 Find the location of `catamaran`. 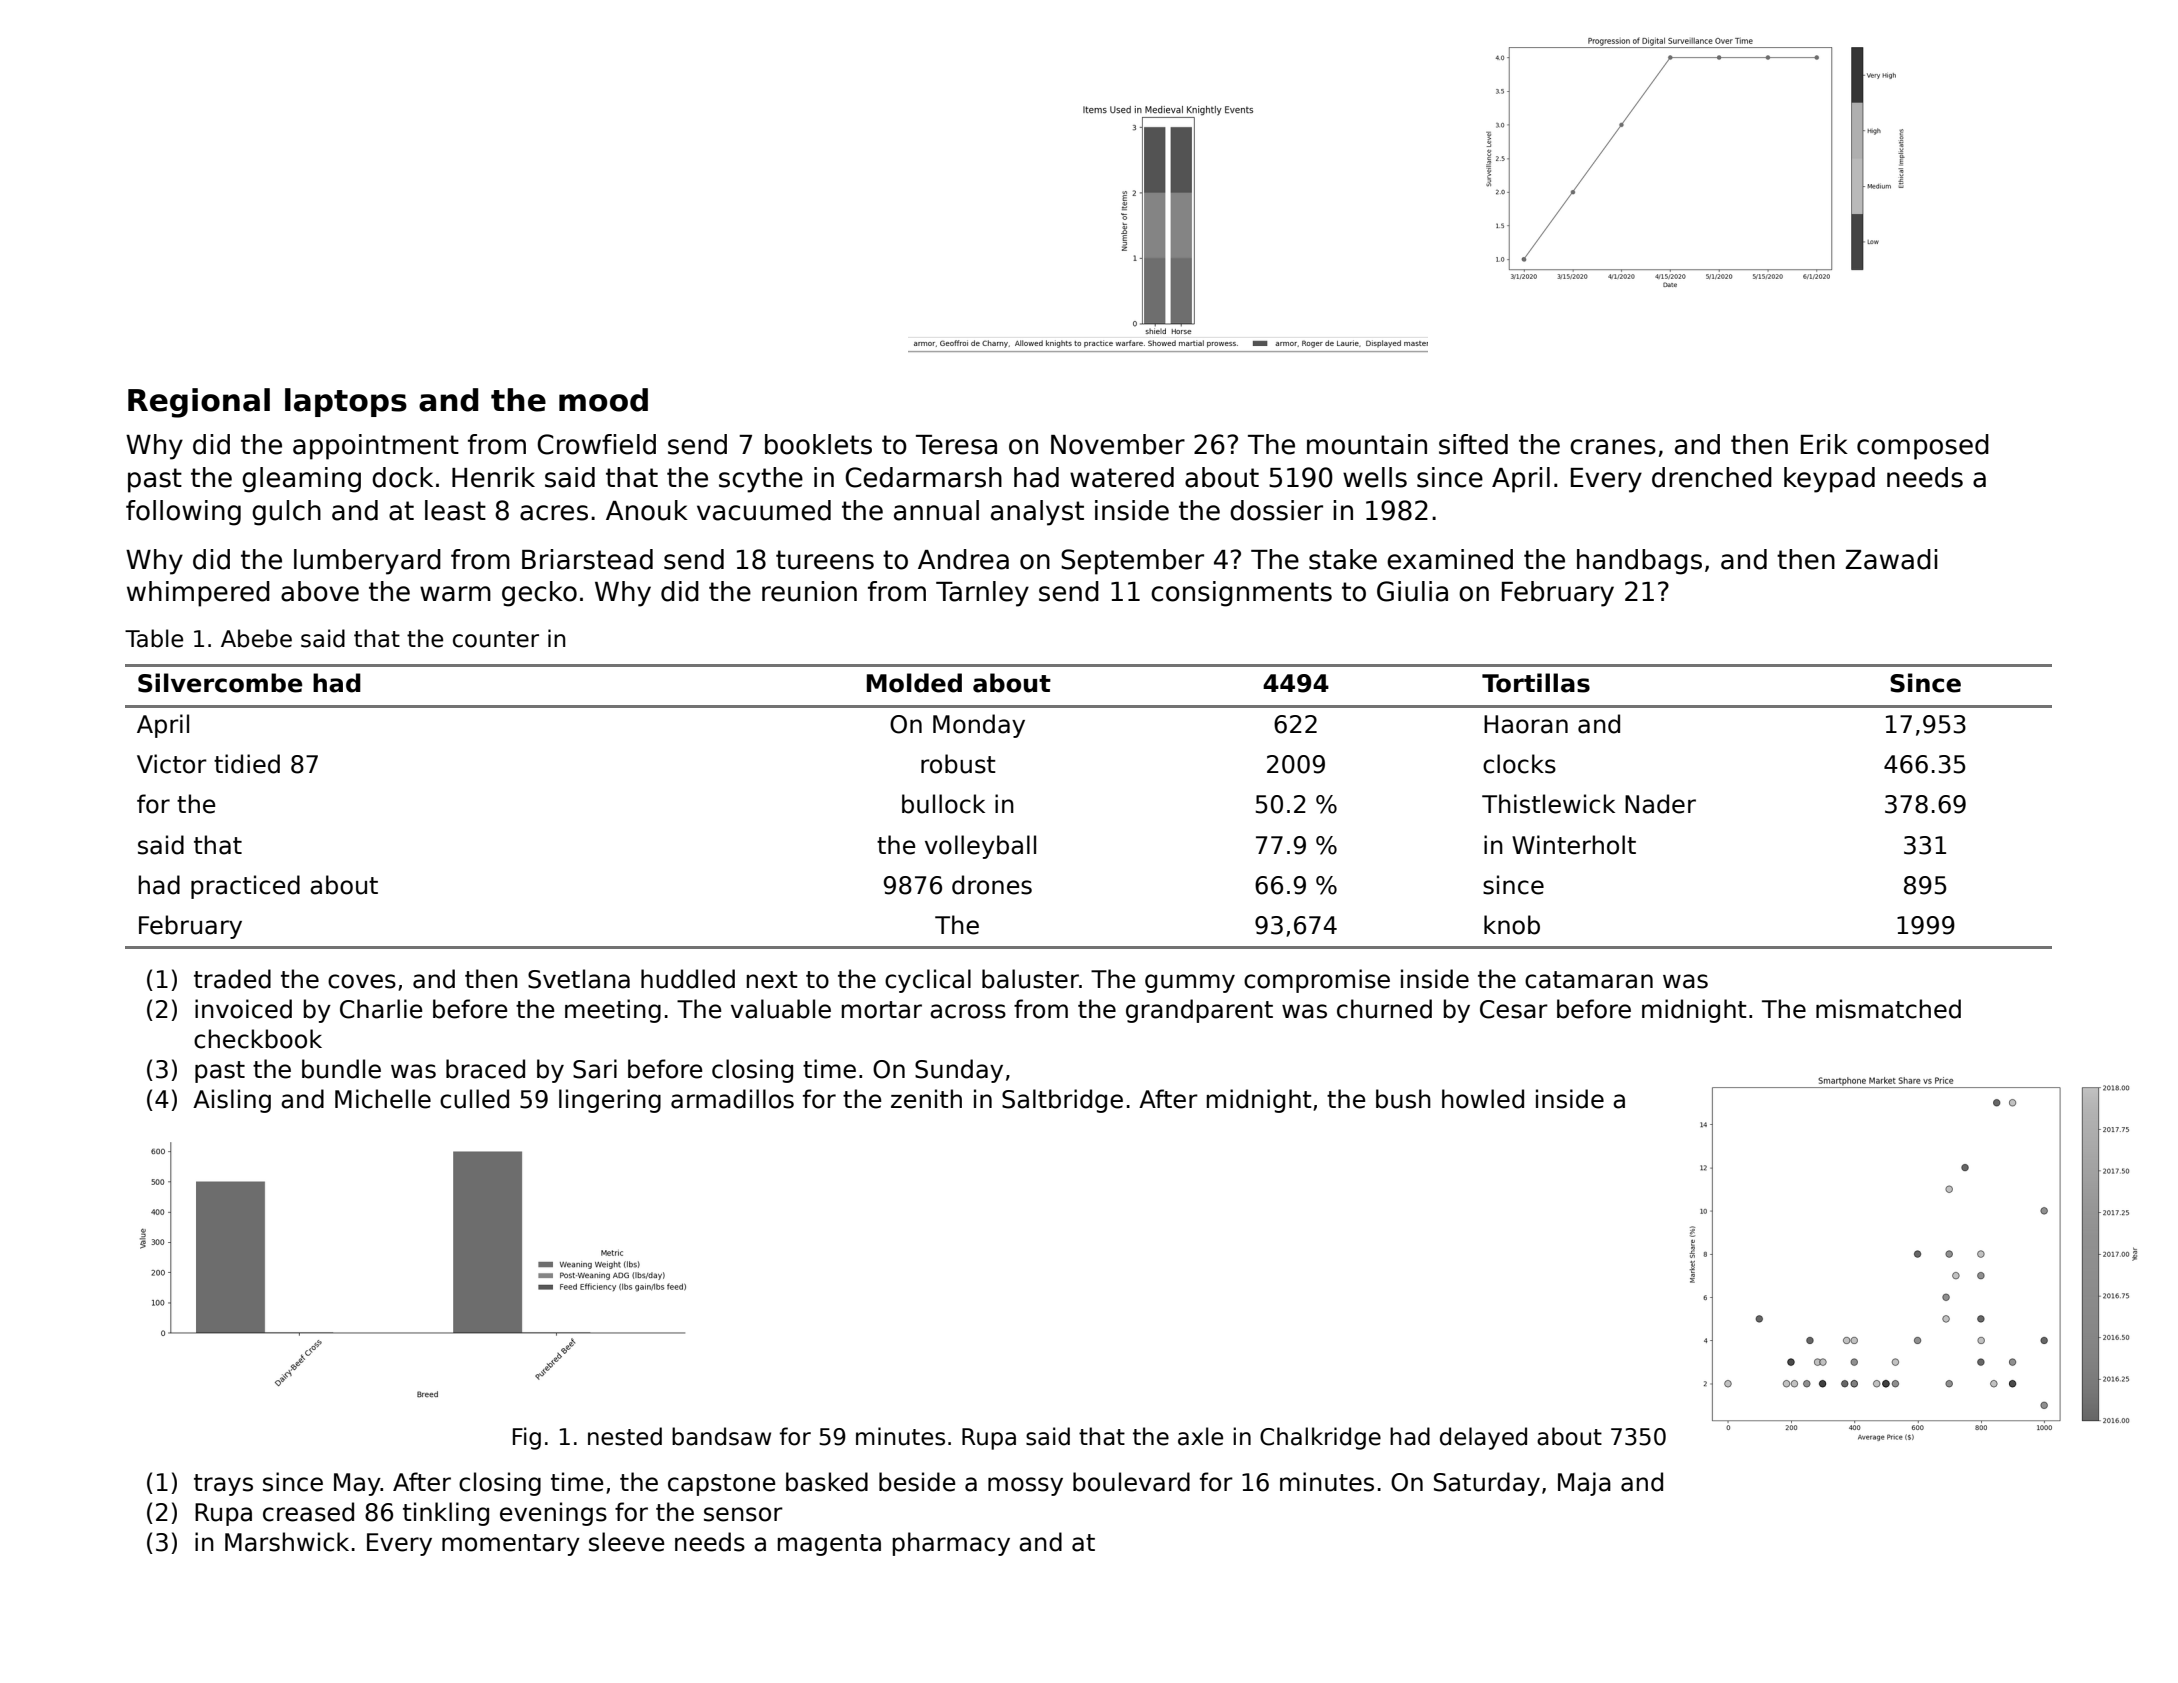

catamaran is located at coordinates (1589, 980).
